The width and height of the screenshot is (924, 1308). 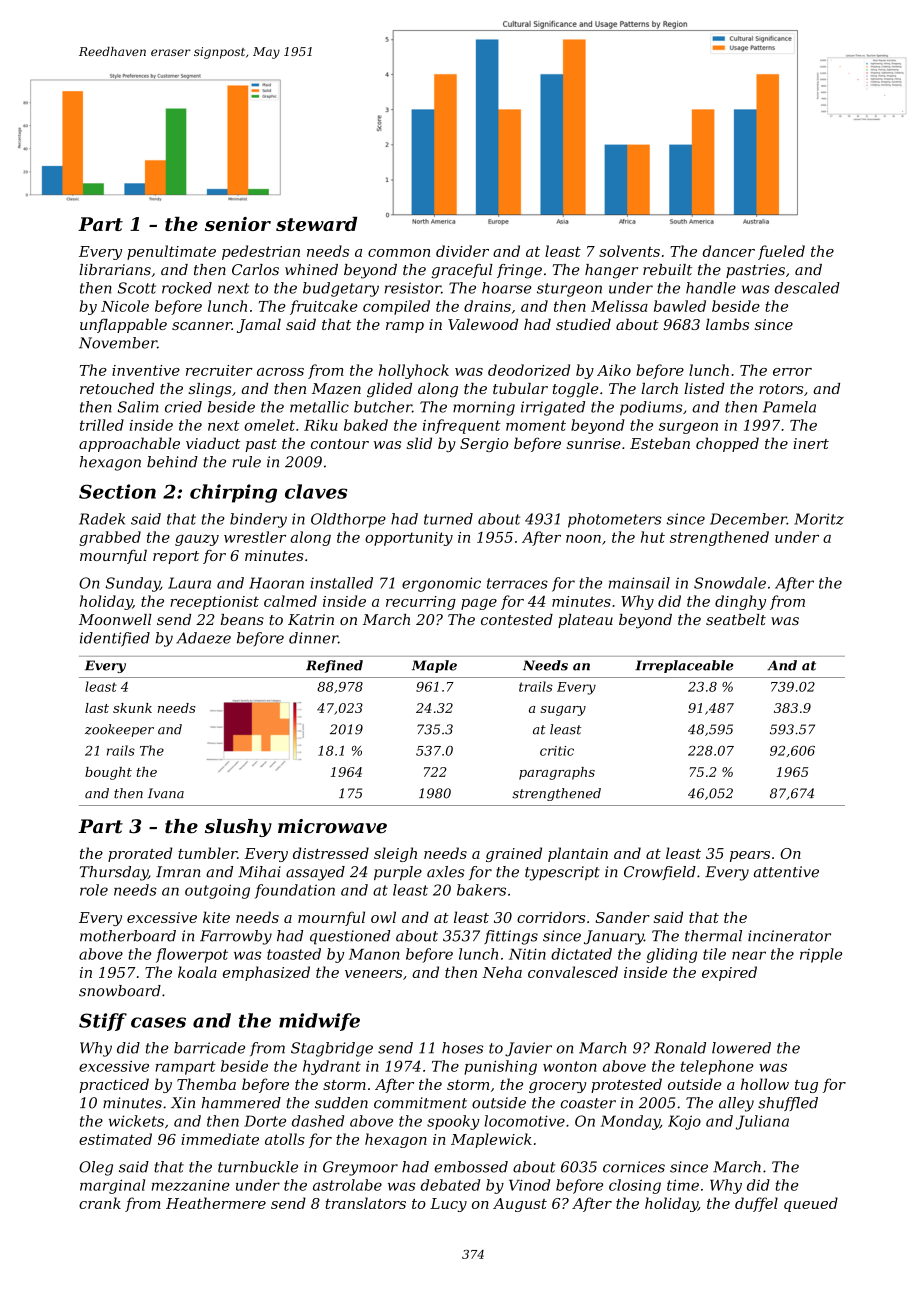 What do you see at coordinates (219, 370) in the screenshot?
I see `recruiter` at bounding box center [219, 370].
